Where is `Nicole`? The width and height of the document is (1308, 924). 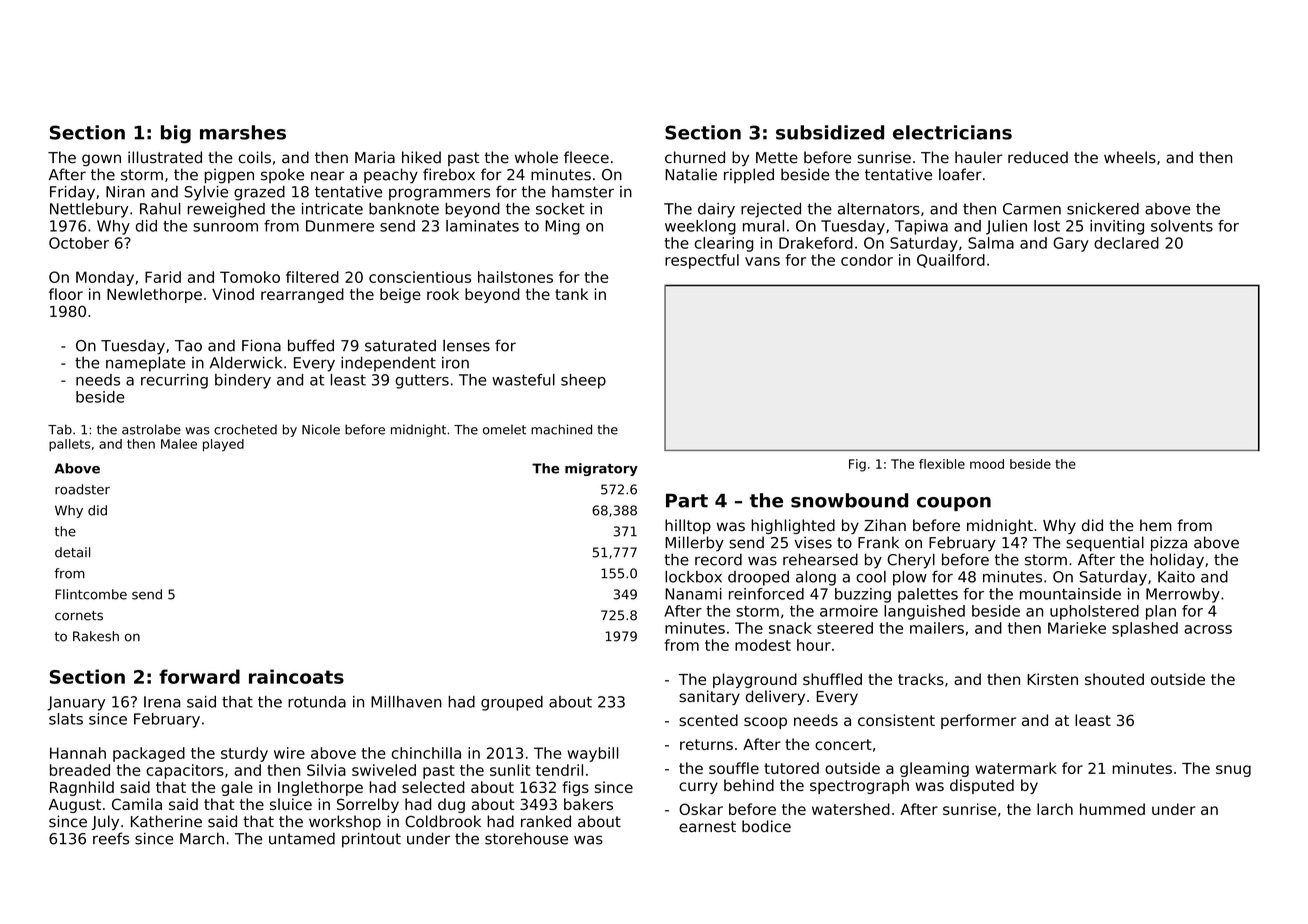 Nicole is located at coordinates (321, 429).
